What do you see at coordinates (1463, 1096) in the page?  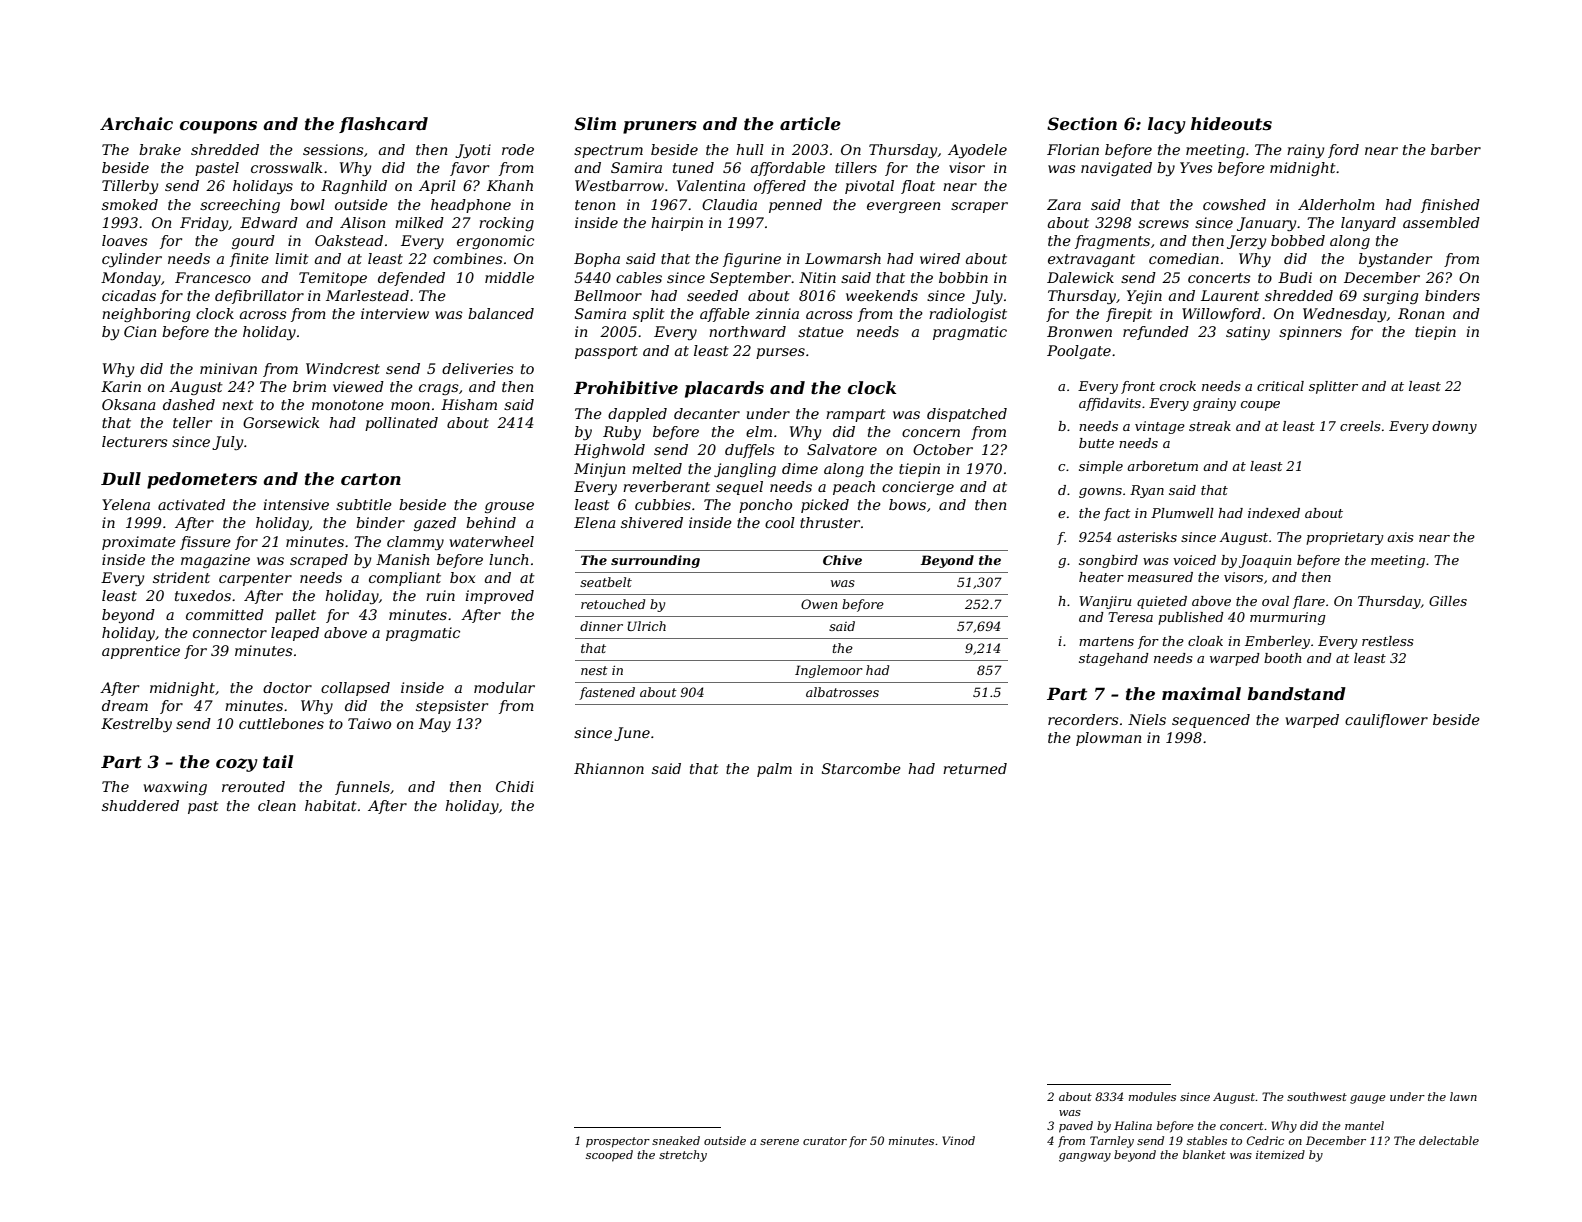 I see `lawn` at bounding box center [1463, 1096].
